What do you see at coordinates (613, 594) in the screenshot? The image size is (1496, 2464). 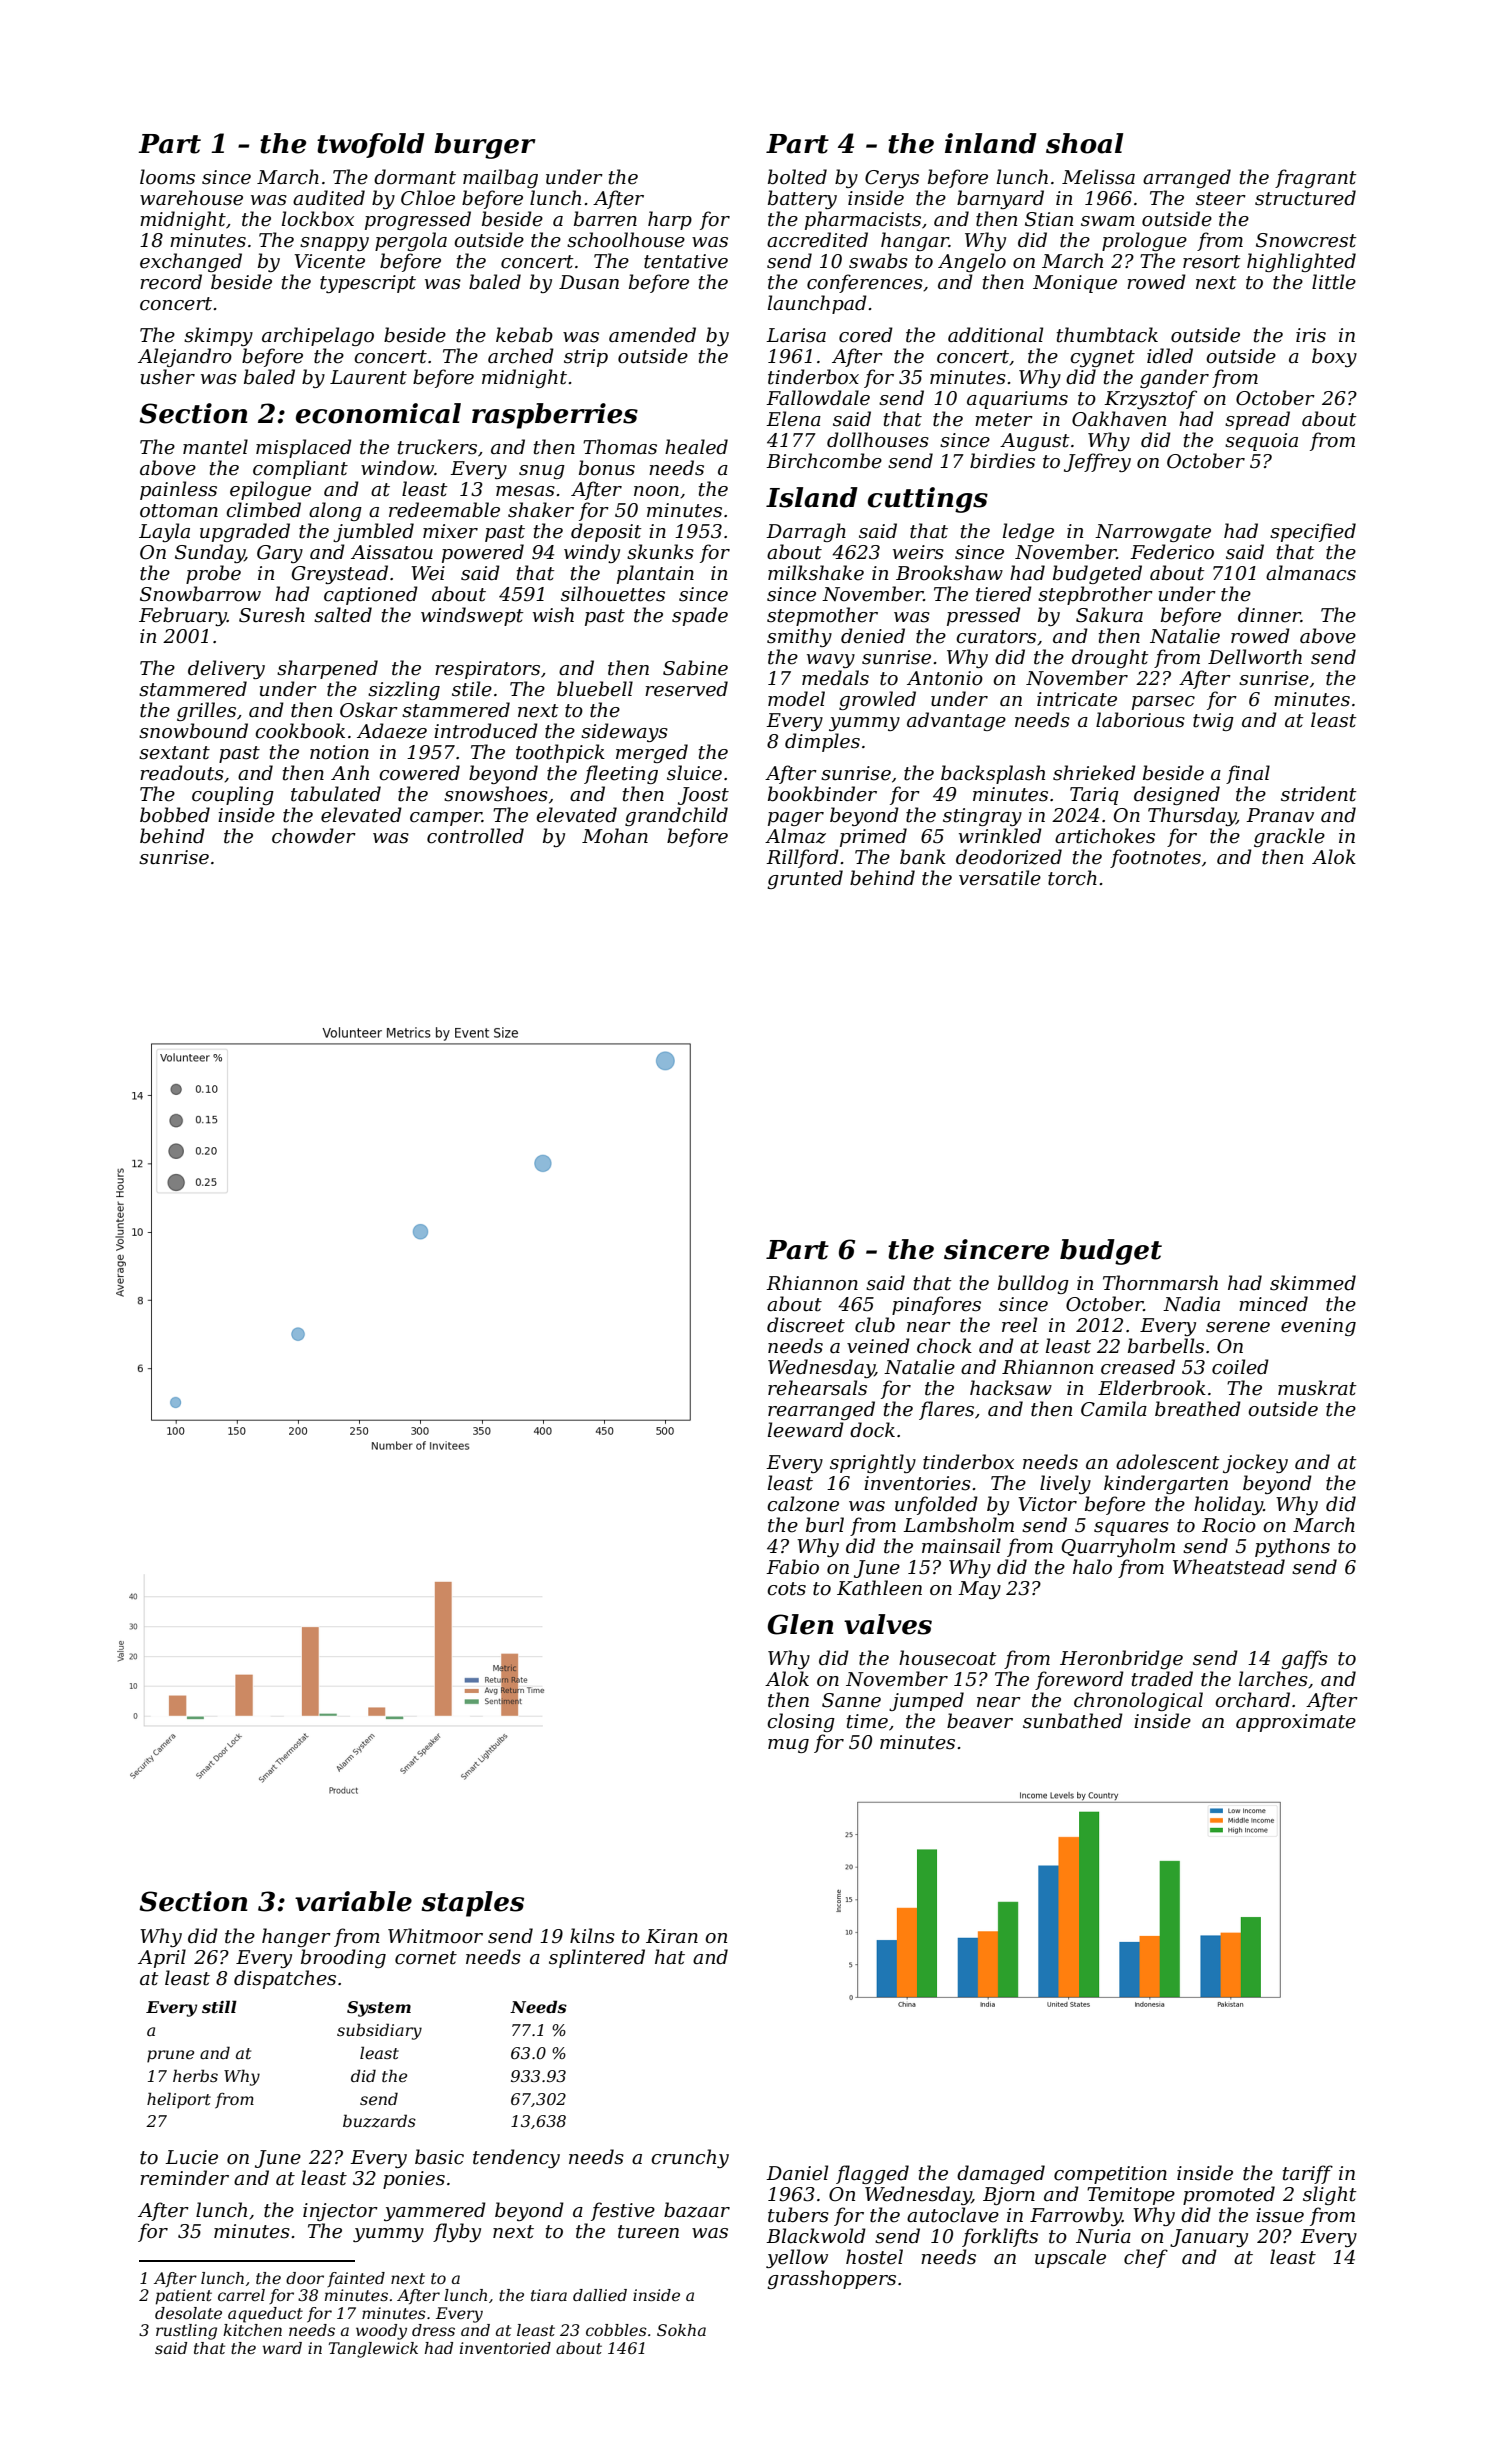 I see `silhouettes` at bounding box center [613, 594].
